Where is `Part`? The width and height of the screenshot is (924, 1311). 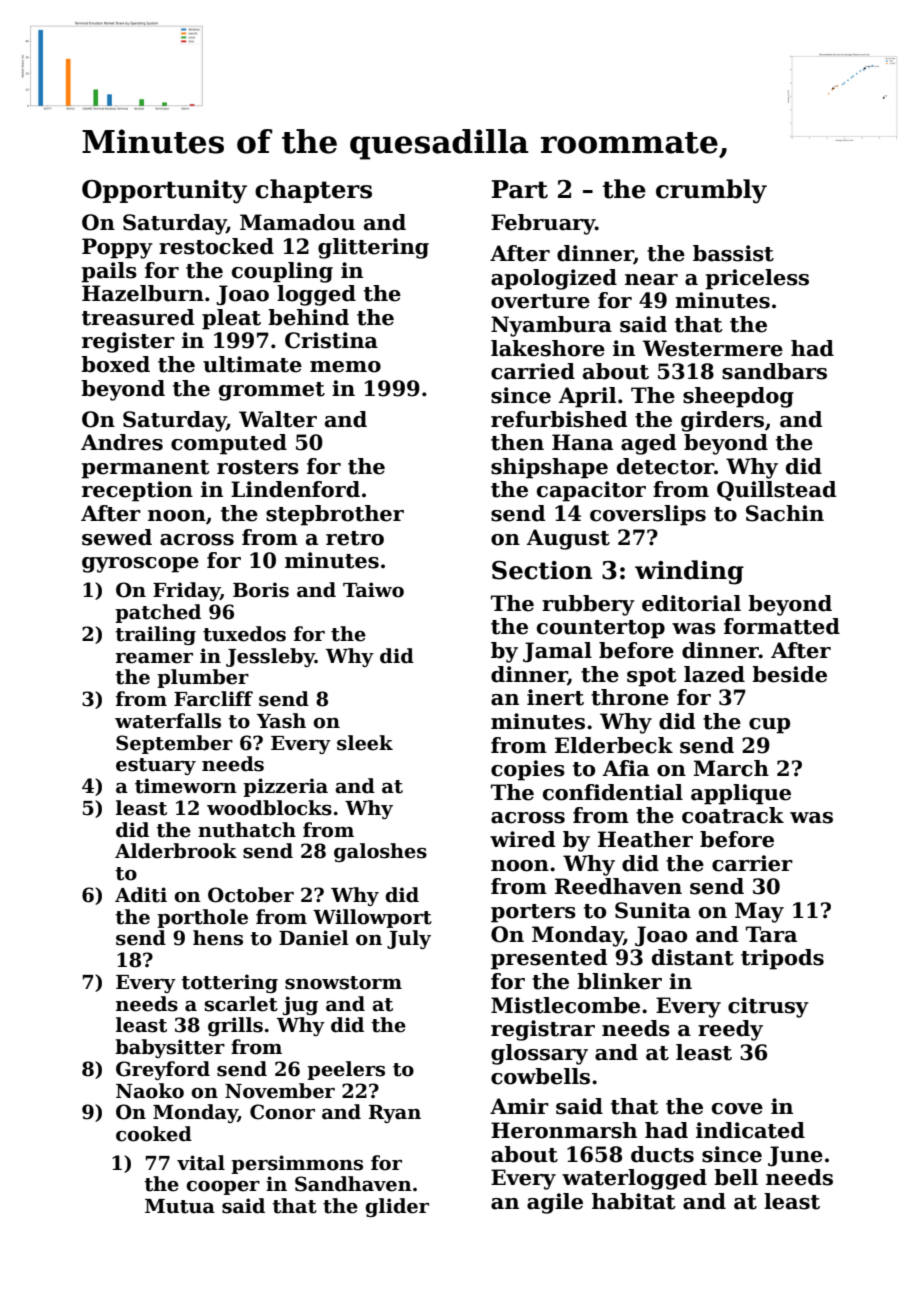 Part is located at coordinates (519, 189).
